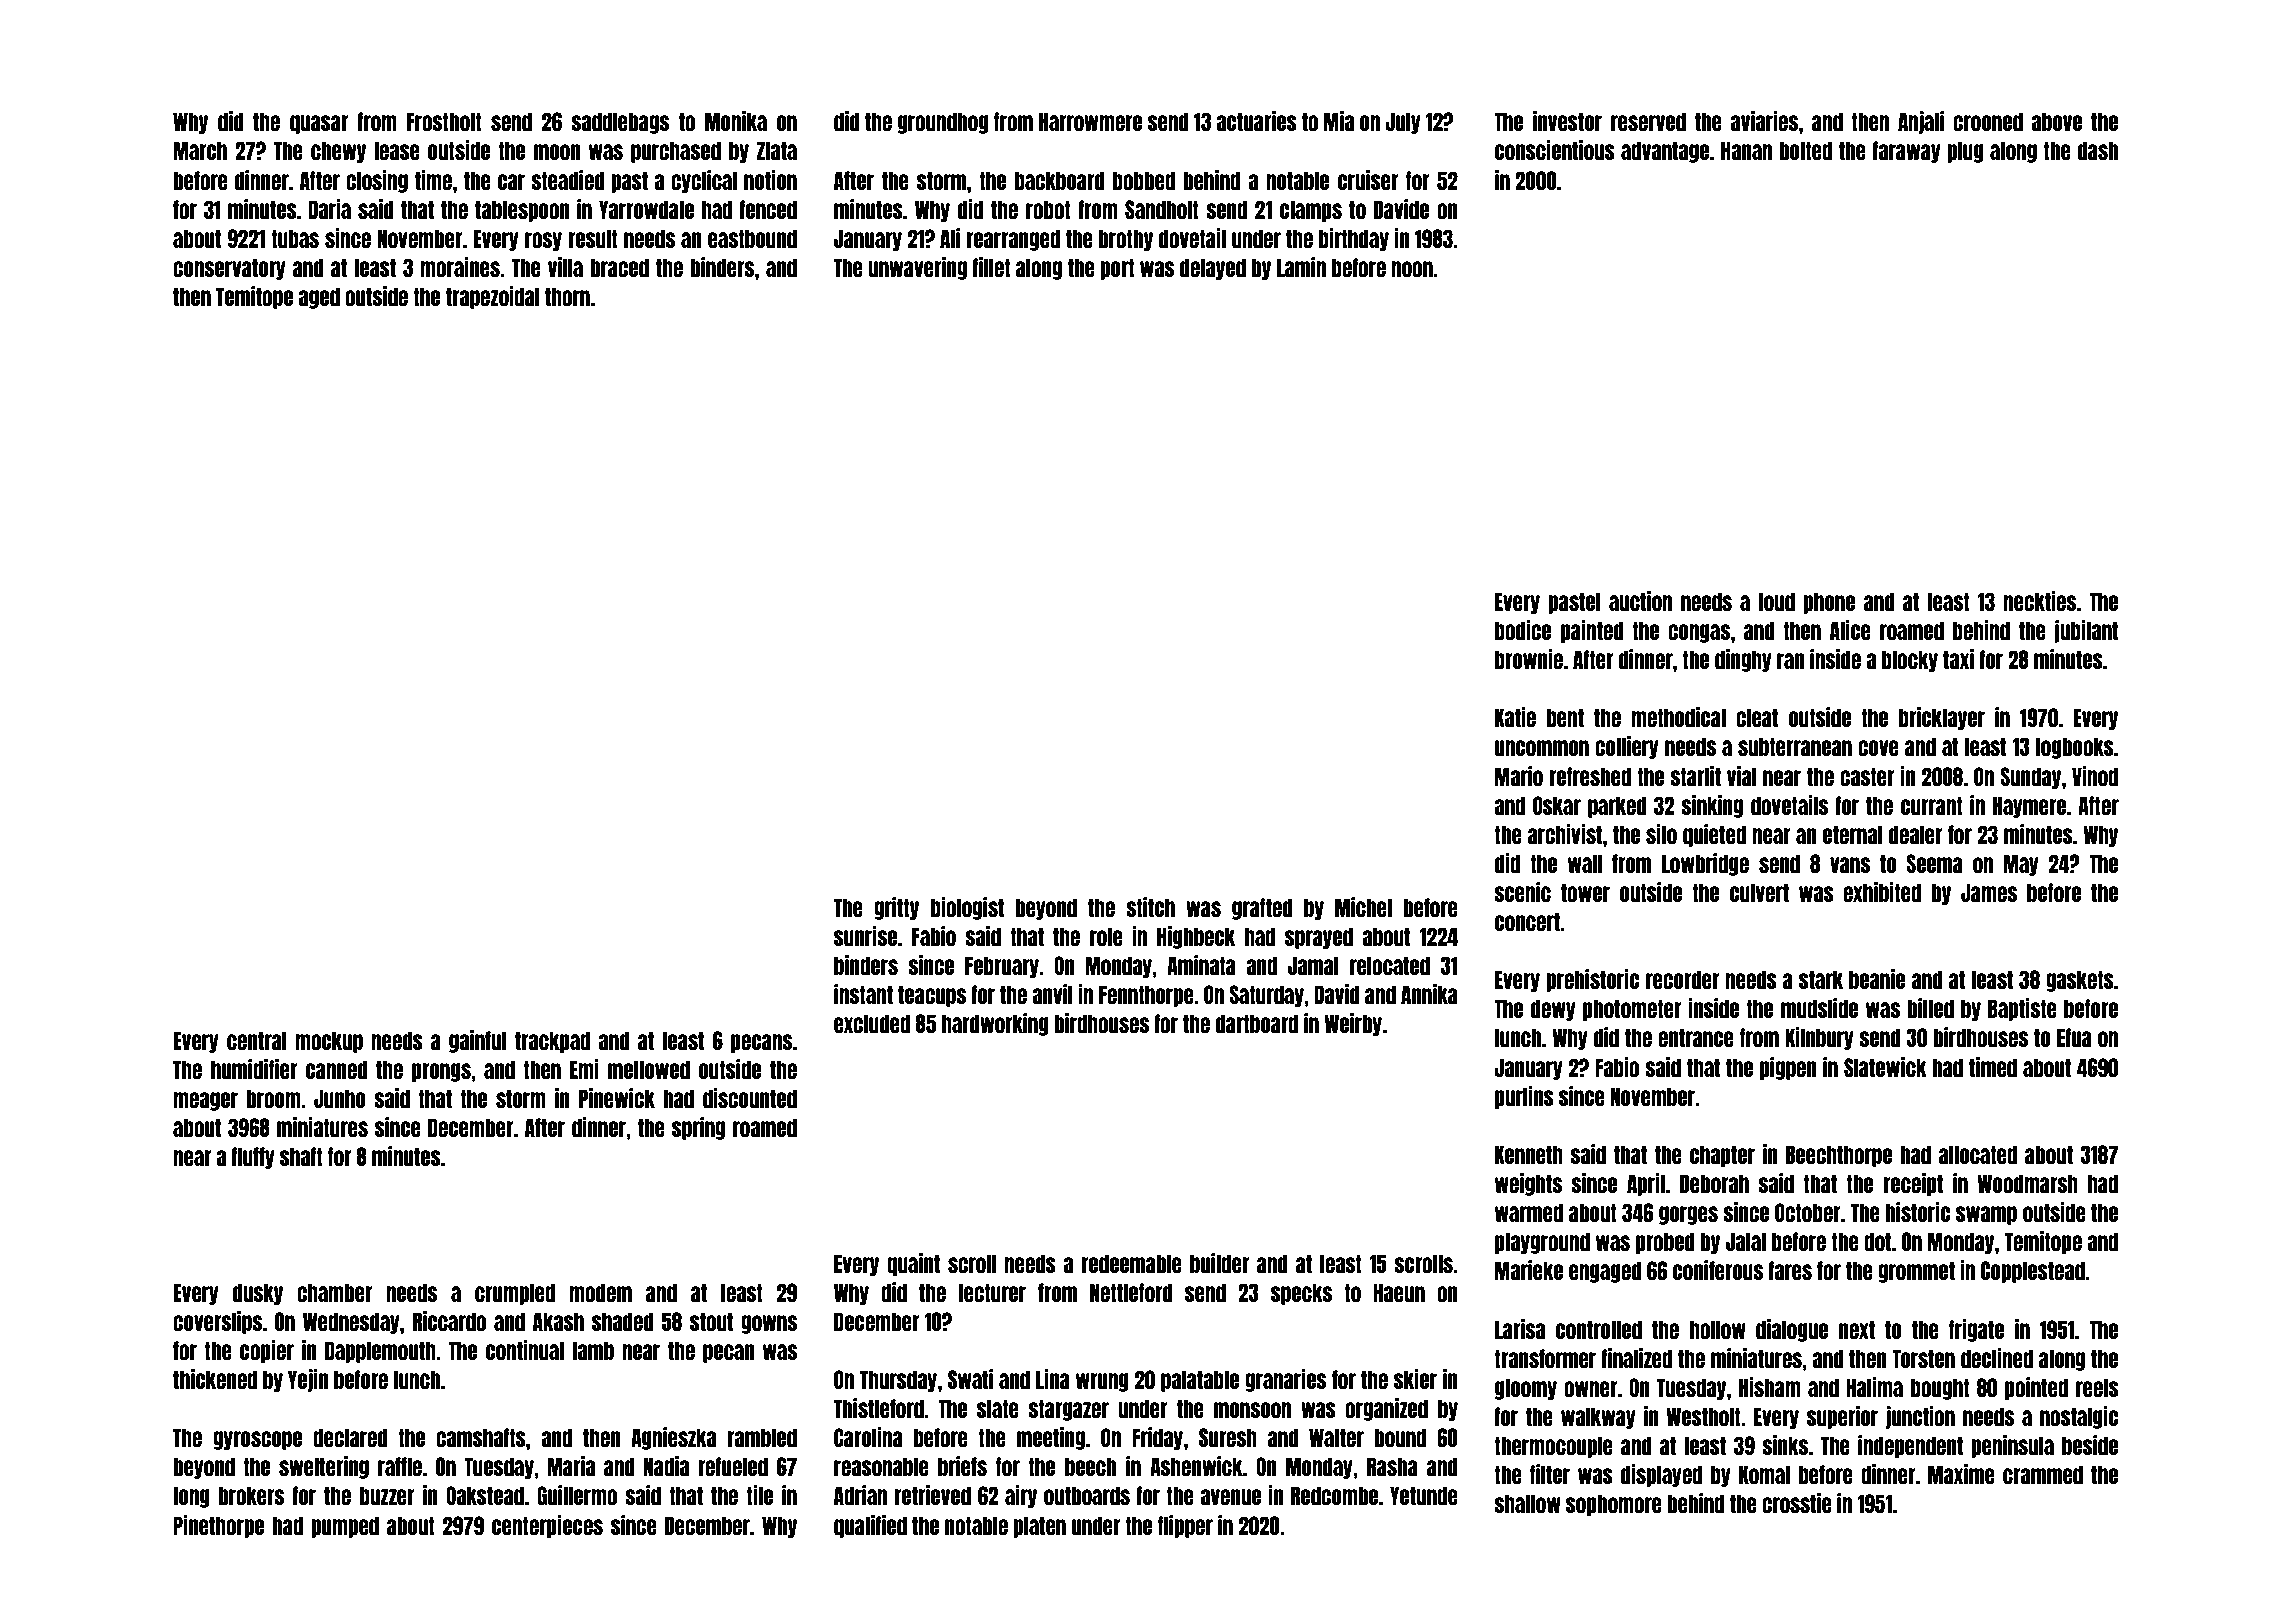 The height and width of the page is (1620, 2292). What do you see at coordinates (620, 123) in the page?
I see `saddlebags` at bounding box center [620, 123].
